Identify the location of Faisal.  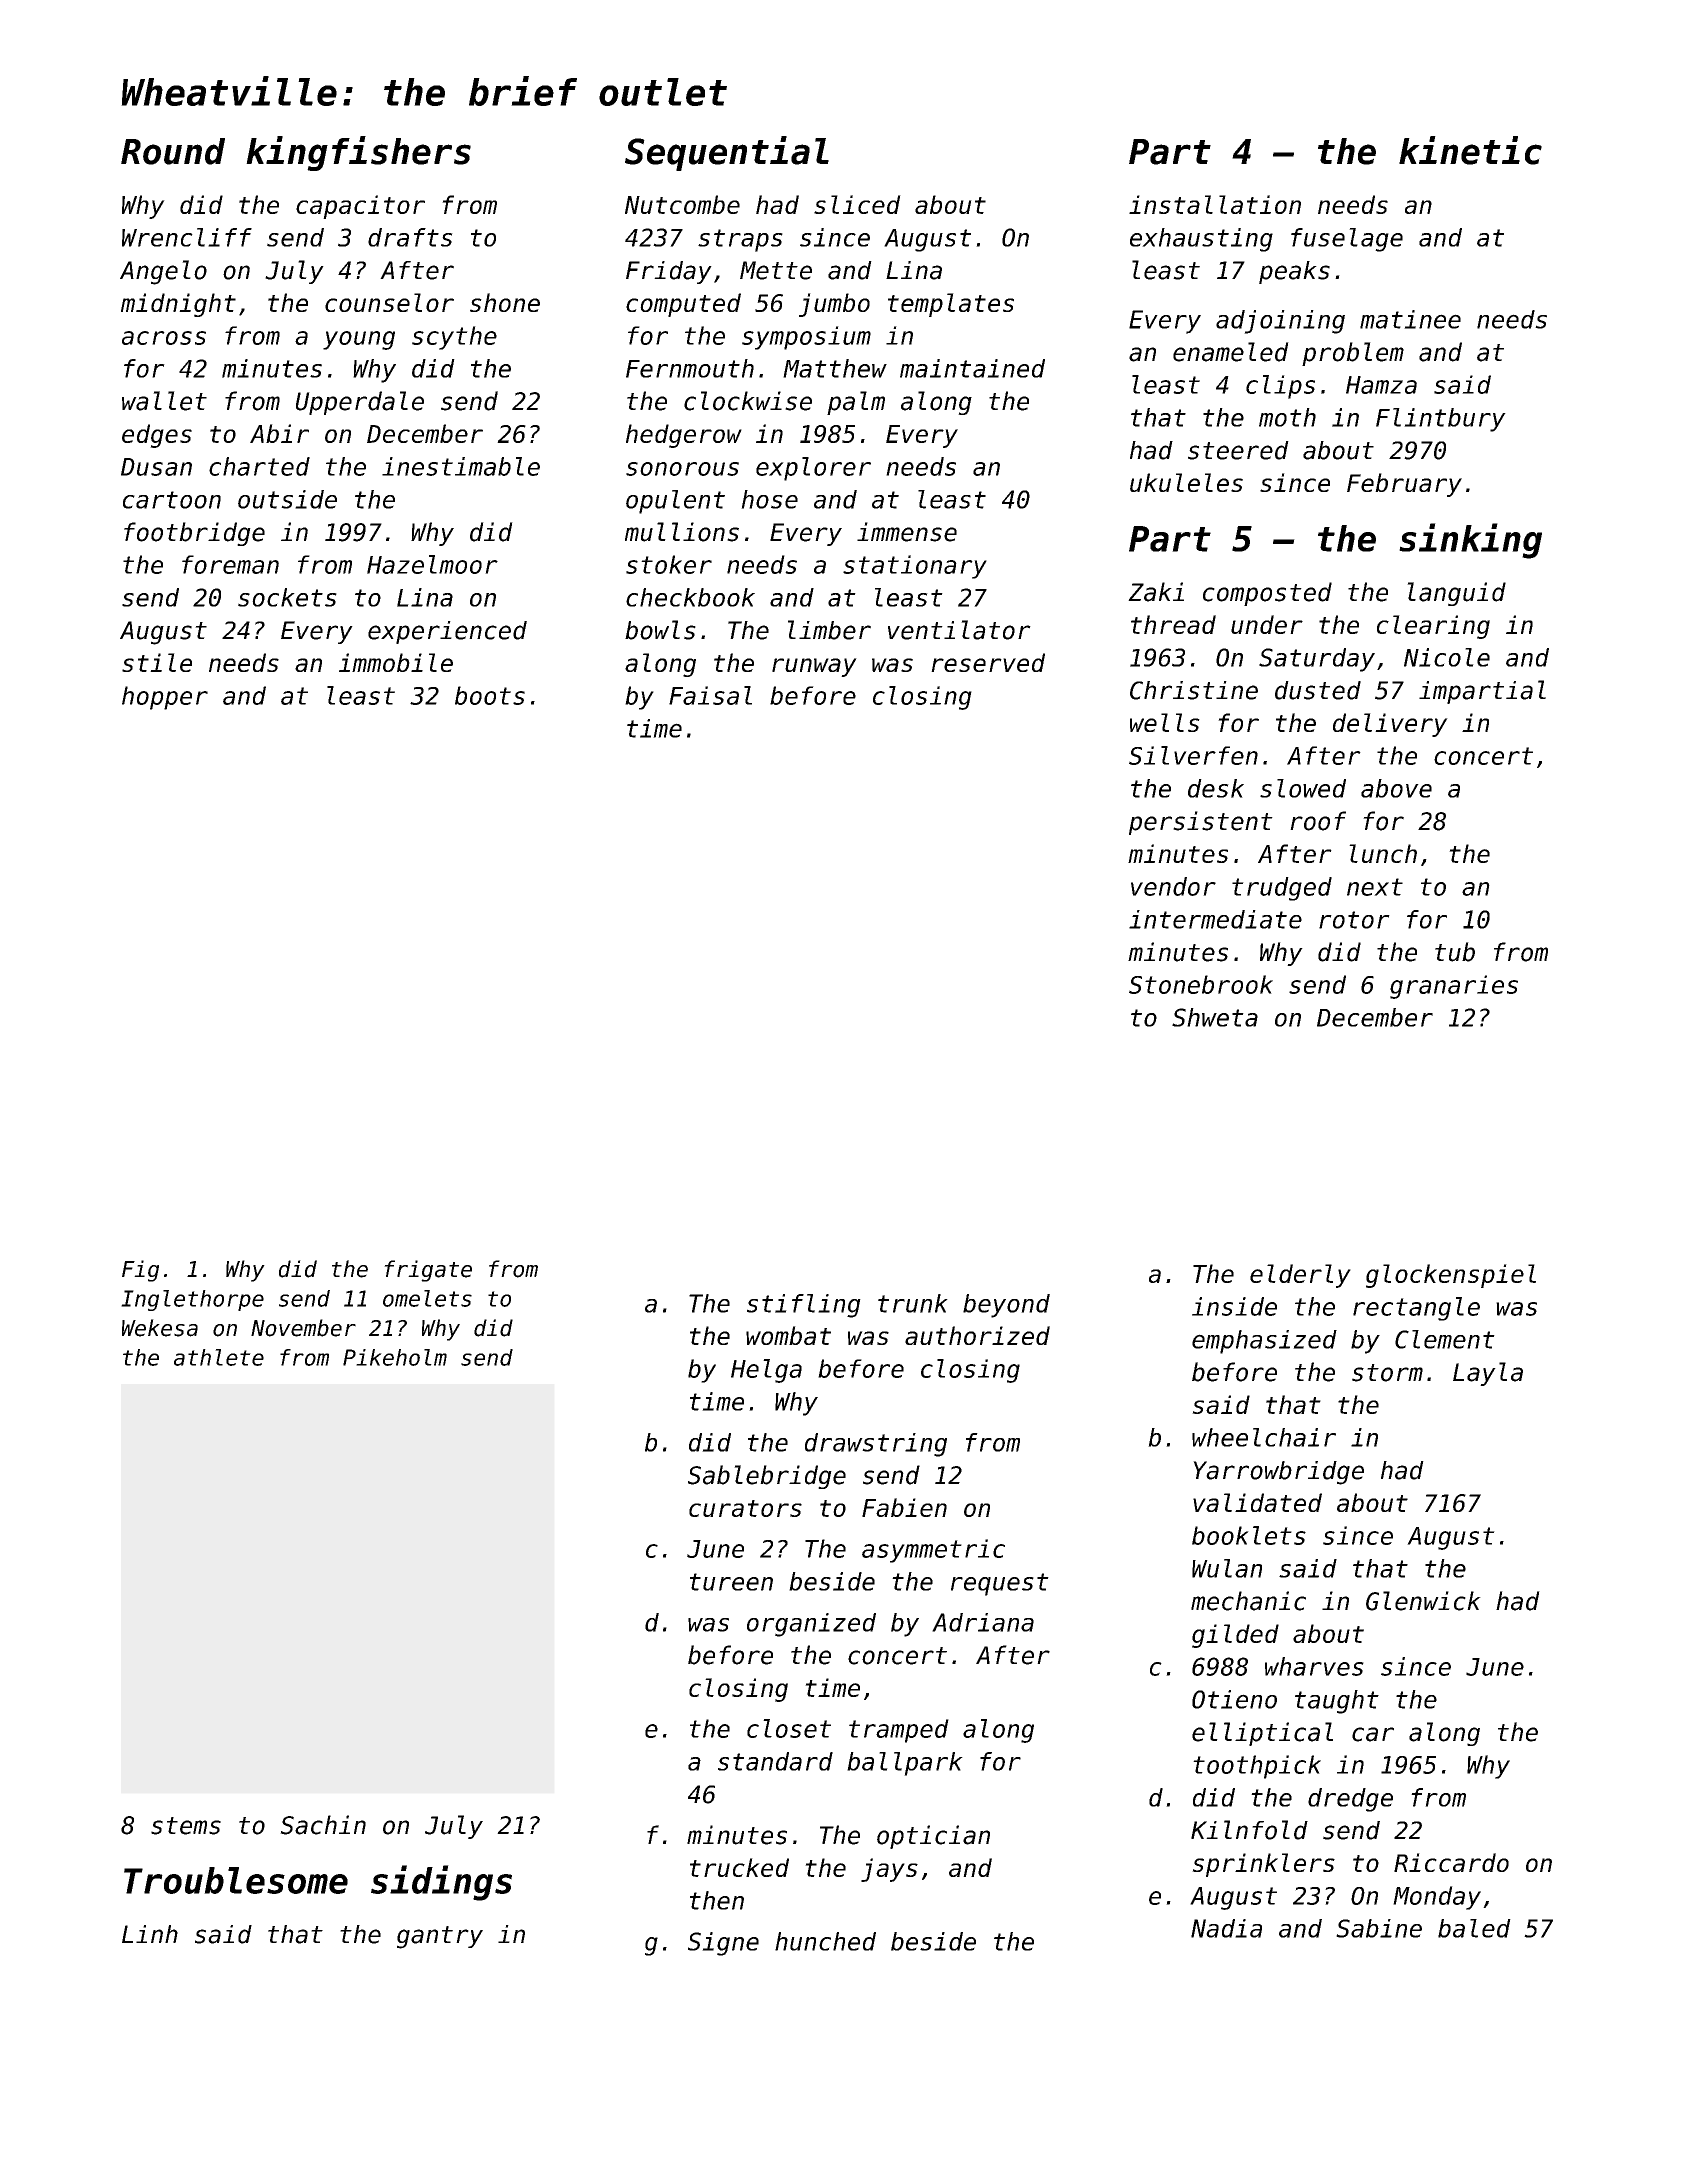
(710, 695).
